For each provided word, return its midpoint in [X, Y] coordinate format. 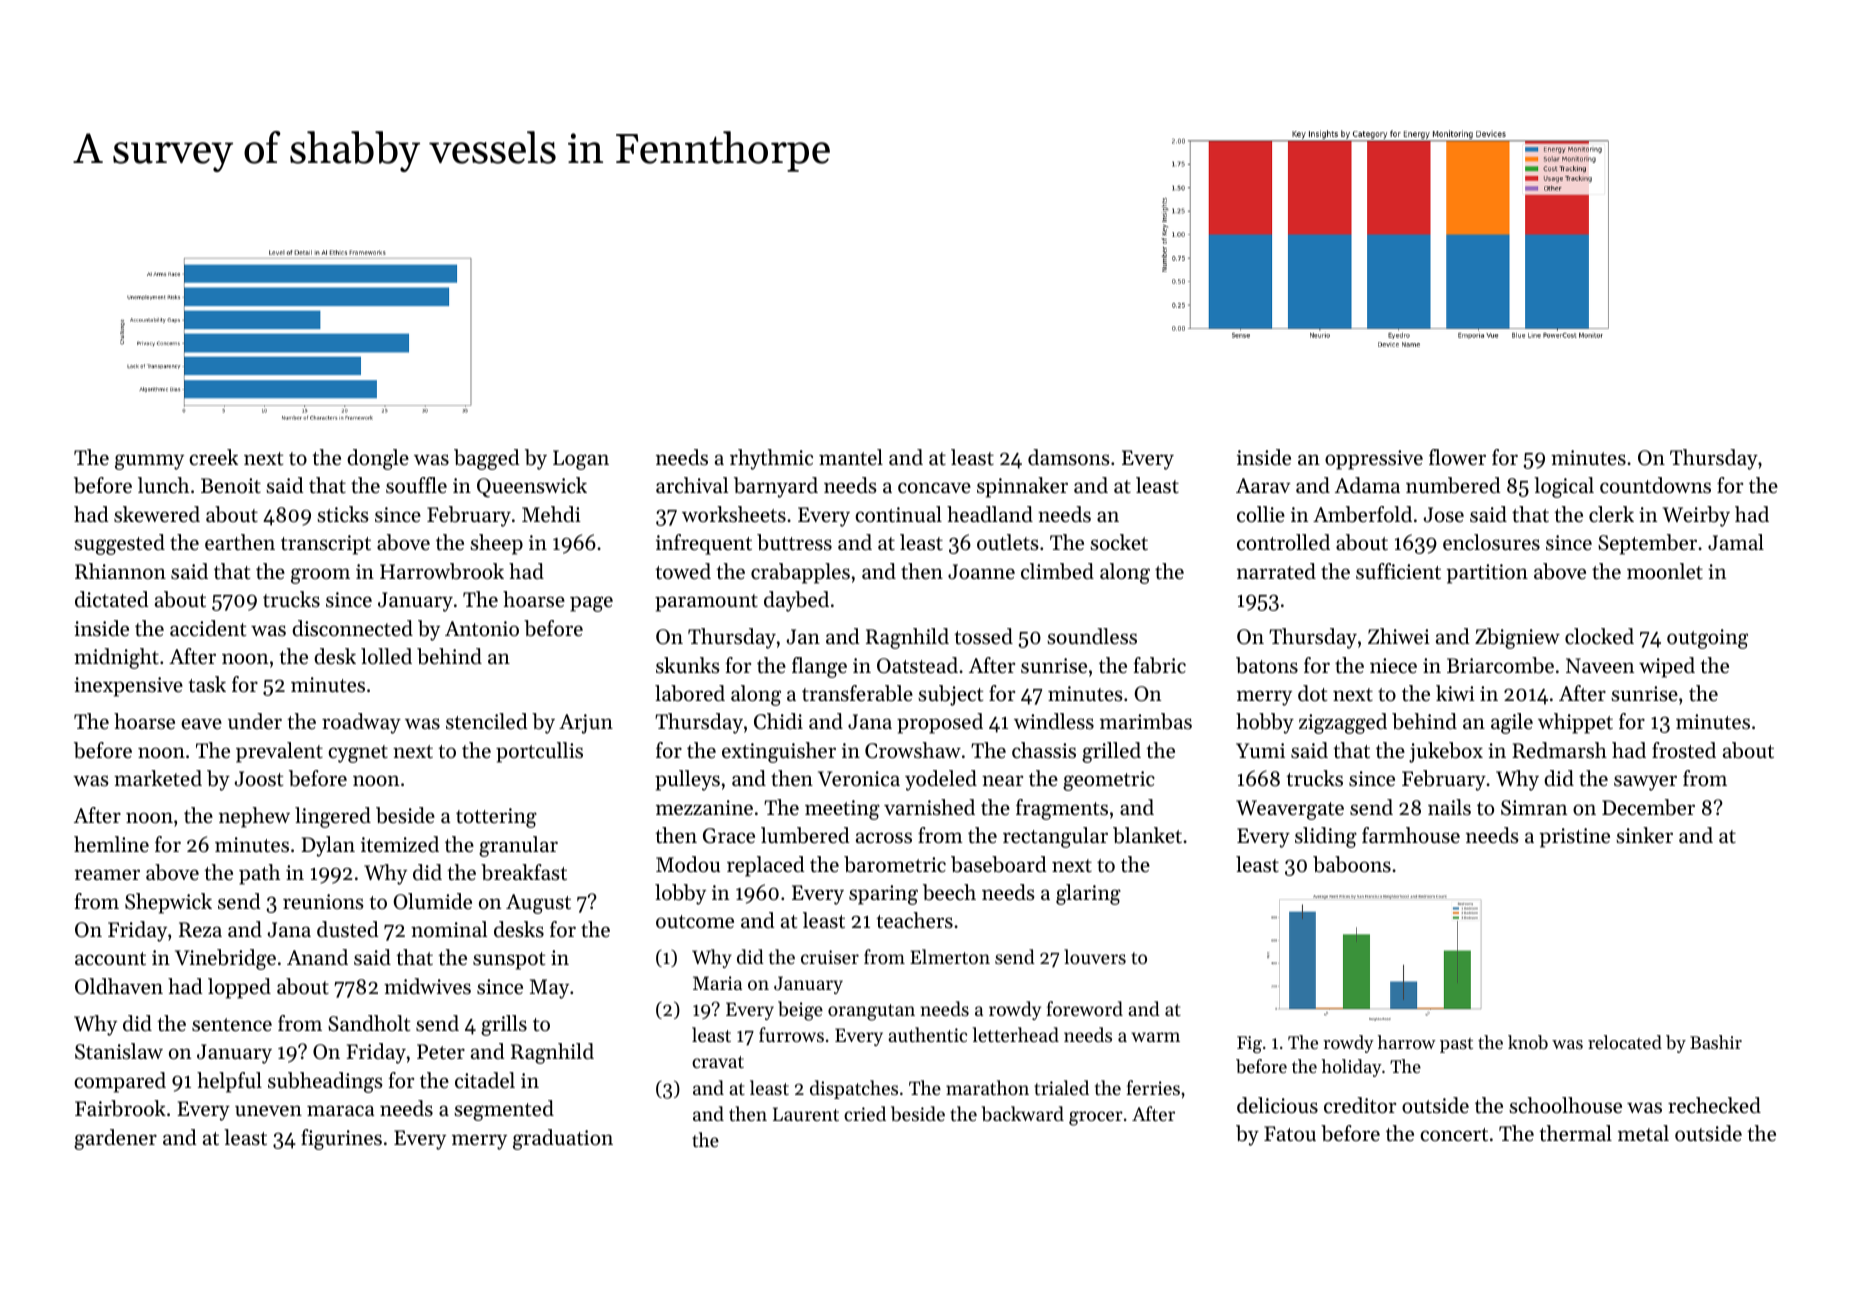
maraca [341, 1110]
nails [1449, 807]
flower [1457, 457]
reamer [107, 875]
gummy [149, 462]
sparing [883, 895]
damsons [1069, 457]
